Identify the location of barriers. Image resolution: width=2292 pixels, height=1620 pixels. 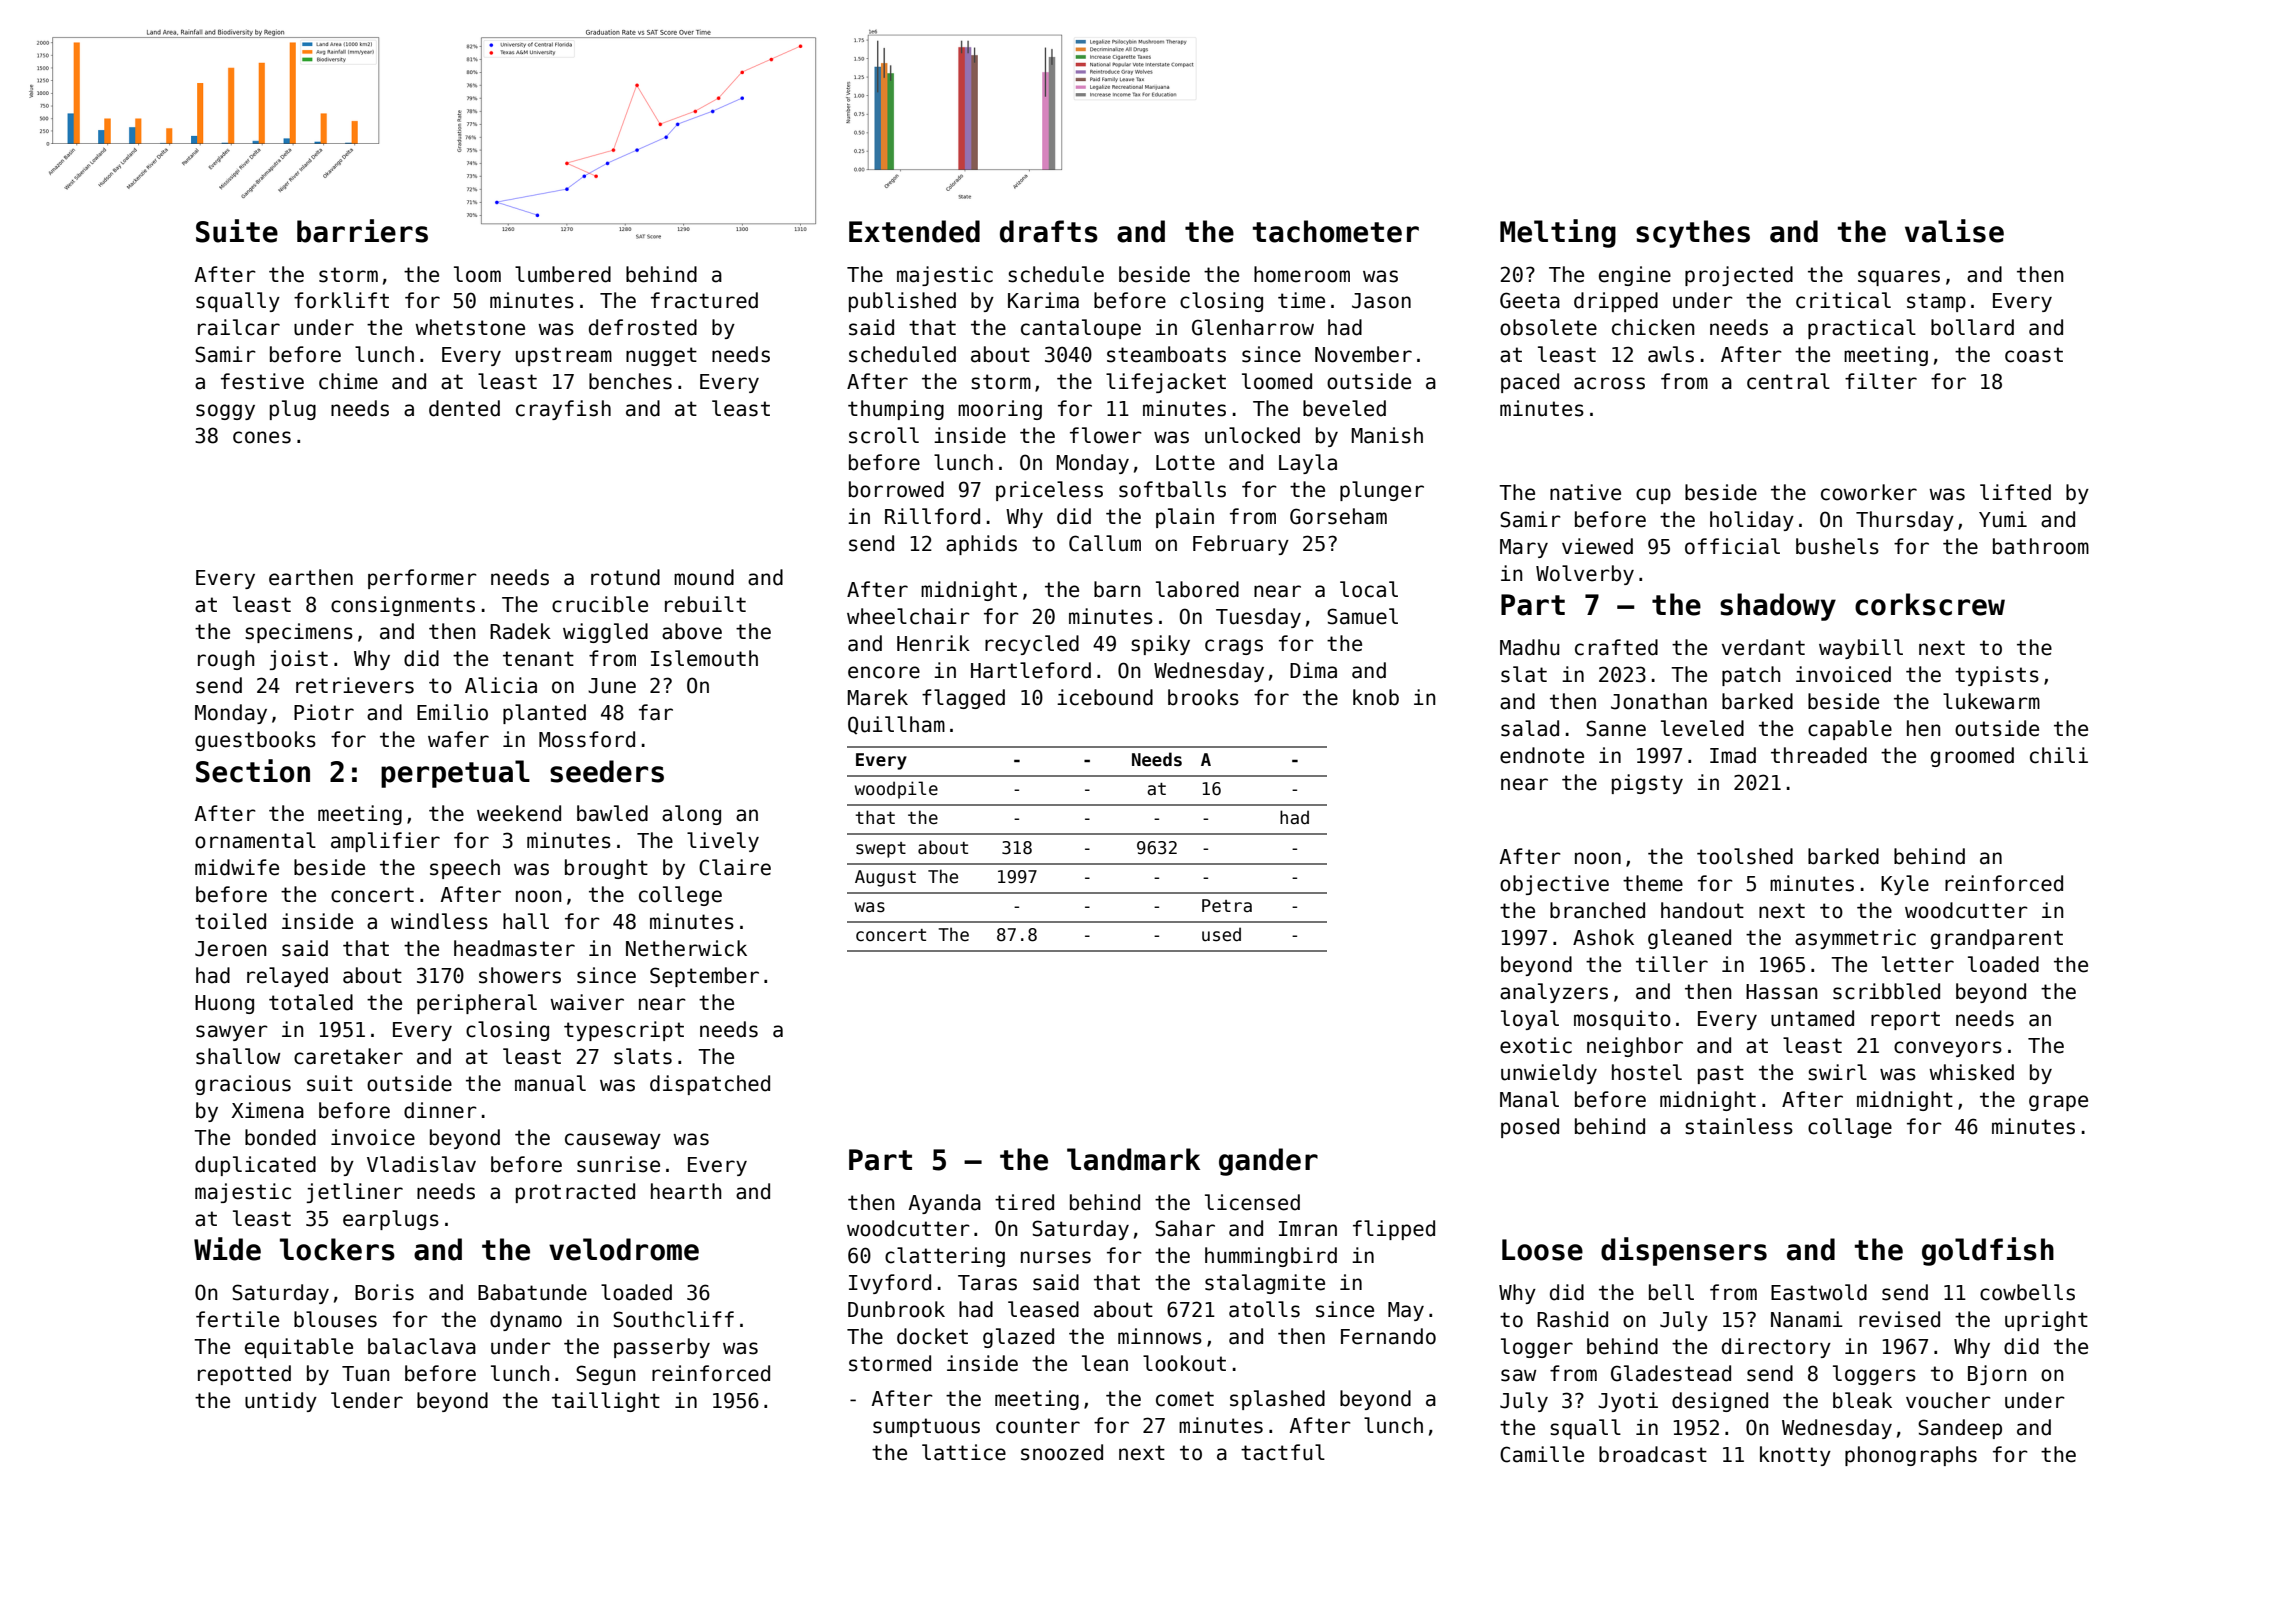
(362, 231).
